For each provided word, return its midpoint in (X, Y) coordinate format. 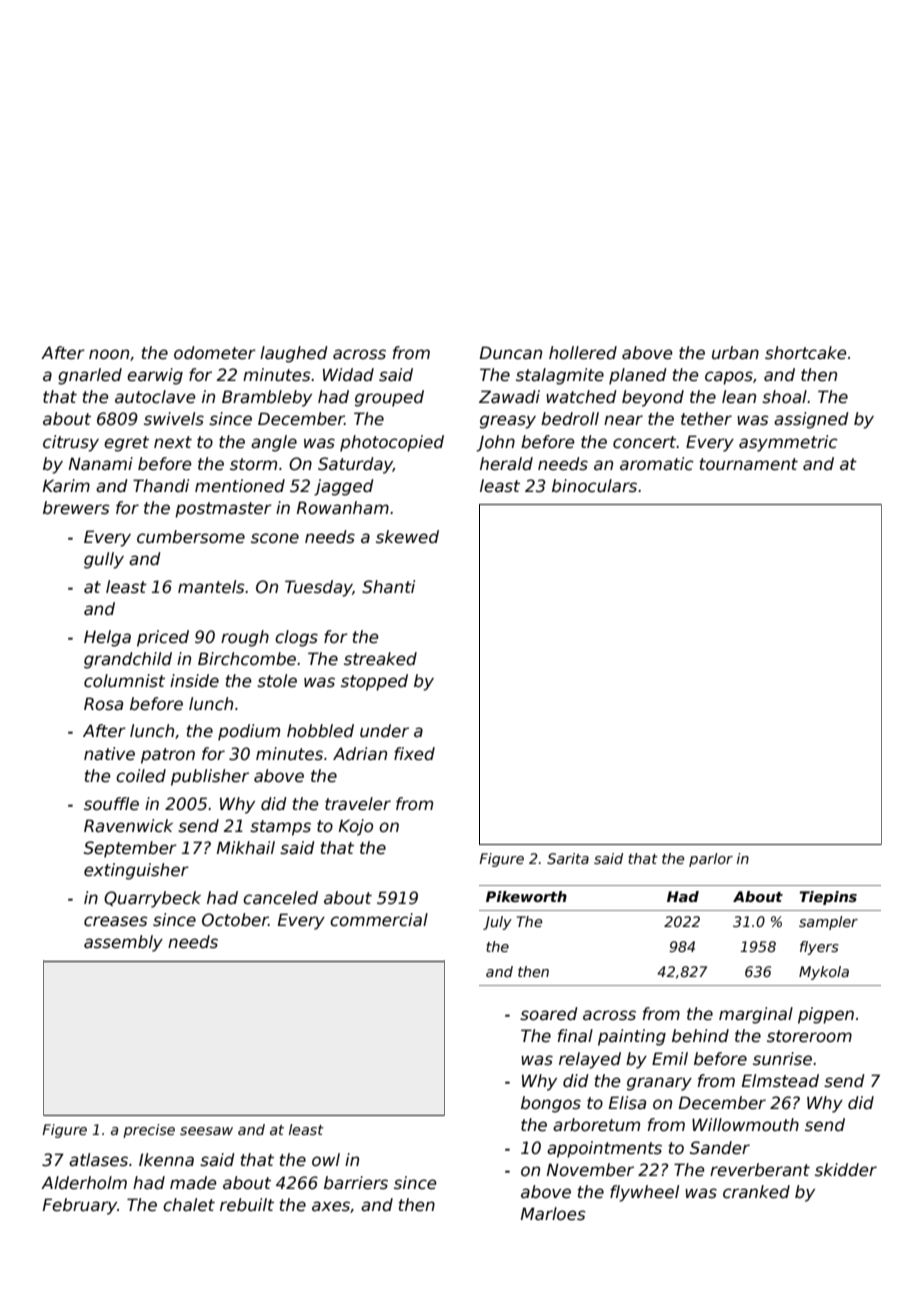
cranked (756, 1192)
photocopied (392, 443)
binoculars (594, 486)
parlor (711, 860)
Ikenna (166, 1160)
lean (739, 397)
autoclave (155, 397)
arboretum (596, 1125)
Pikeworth (526, 896)
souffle (111, 804)
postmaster (223, 510)
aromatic (657, 464)
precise (149, 1131)
